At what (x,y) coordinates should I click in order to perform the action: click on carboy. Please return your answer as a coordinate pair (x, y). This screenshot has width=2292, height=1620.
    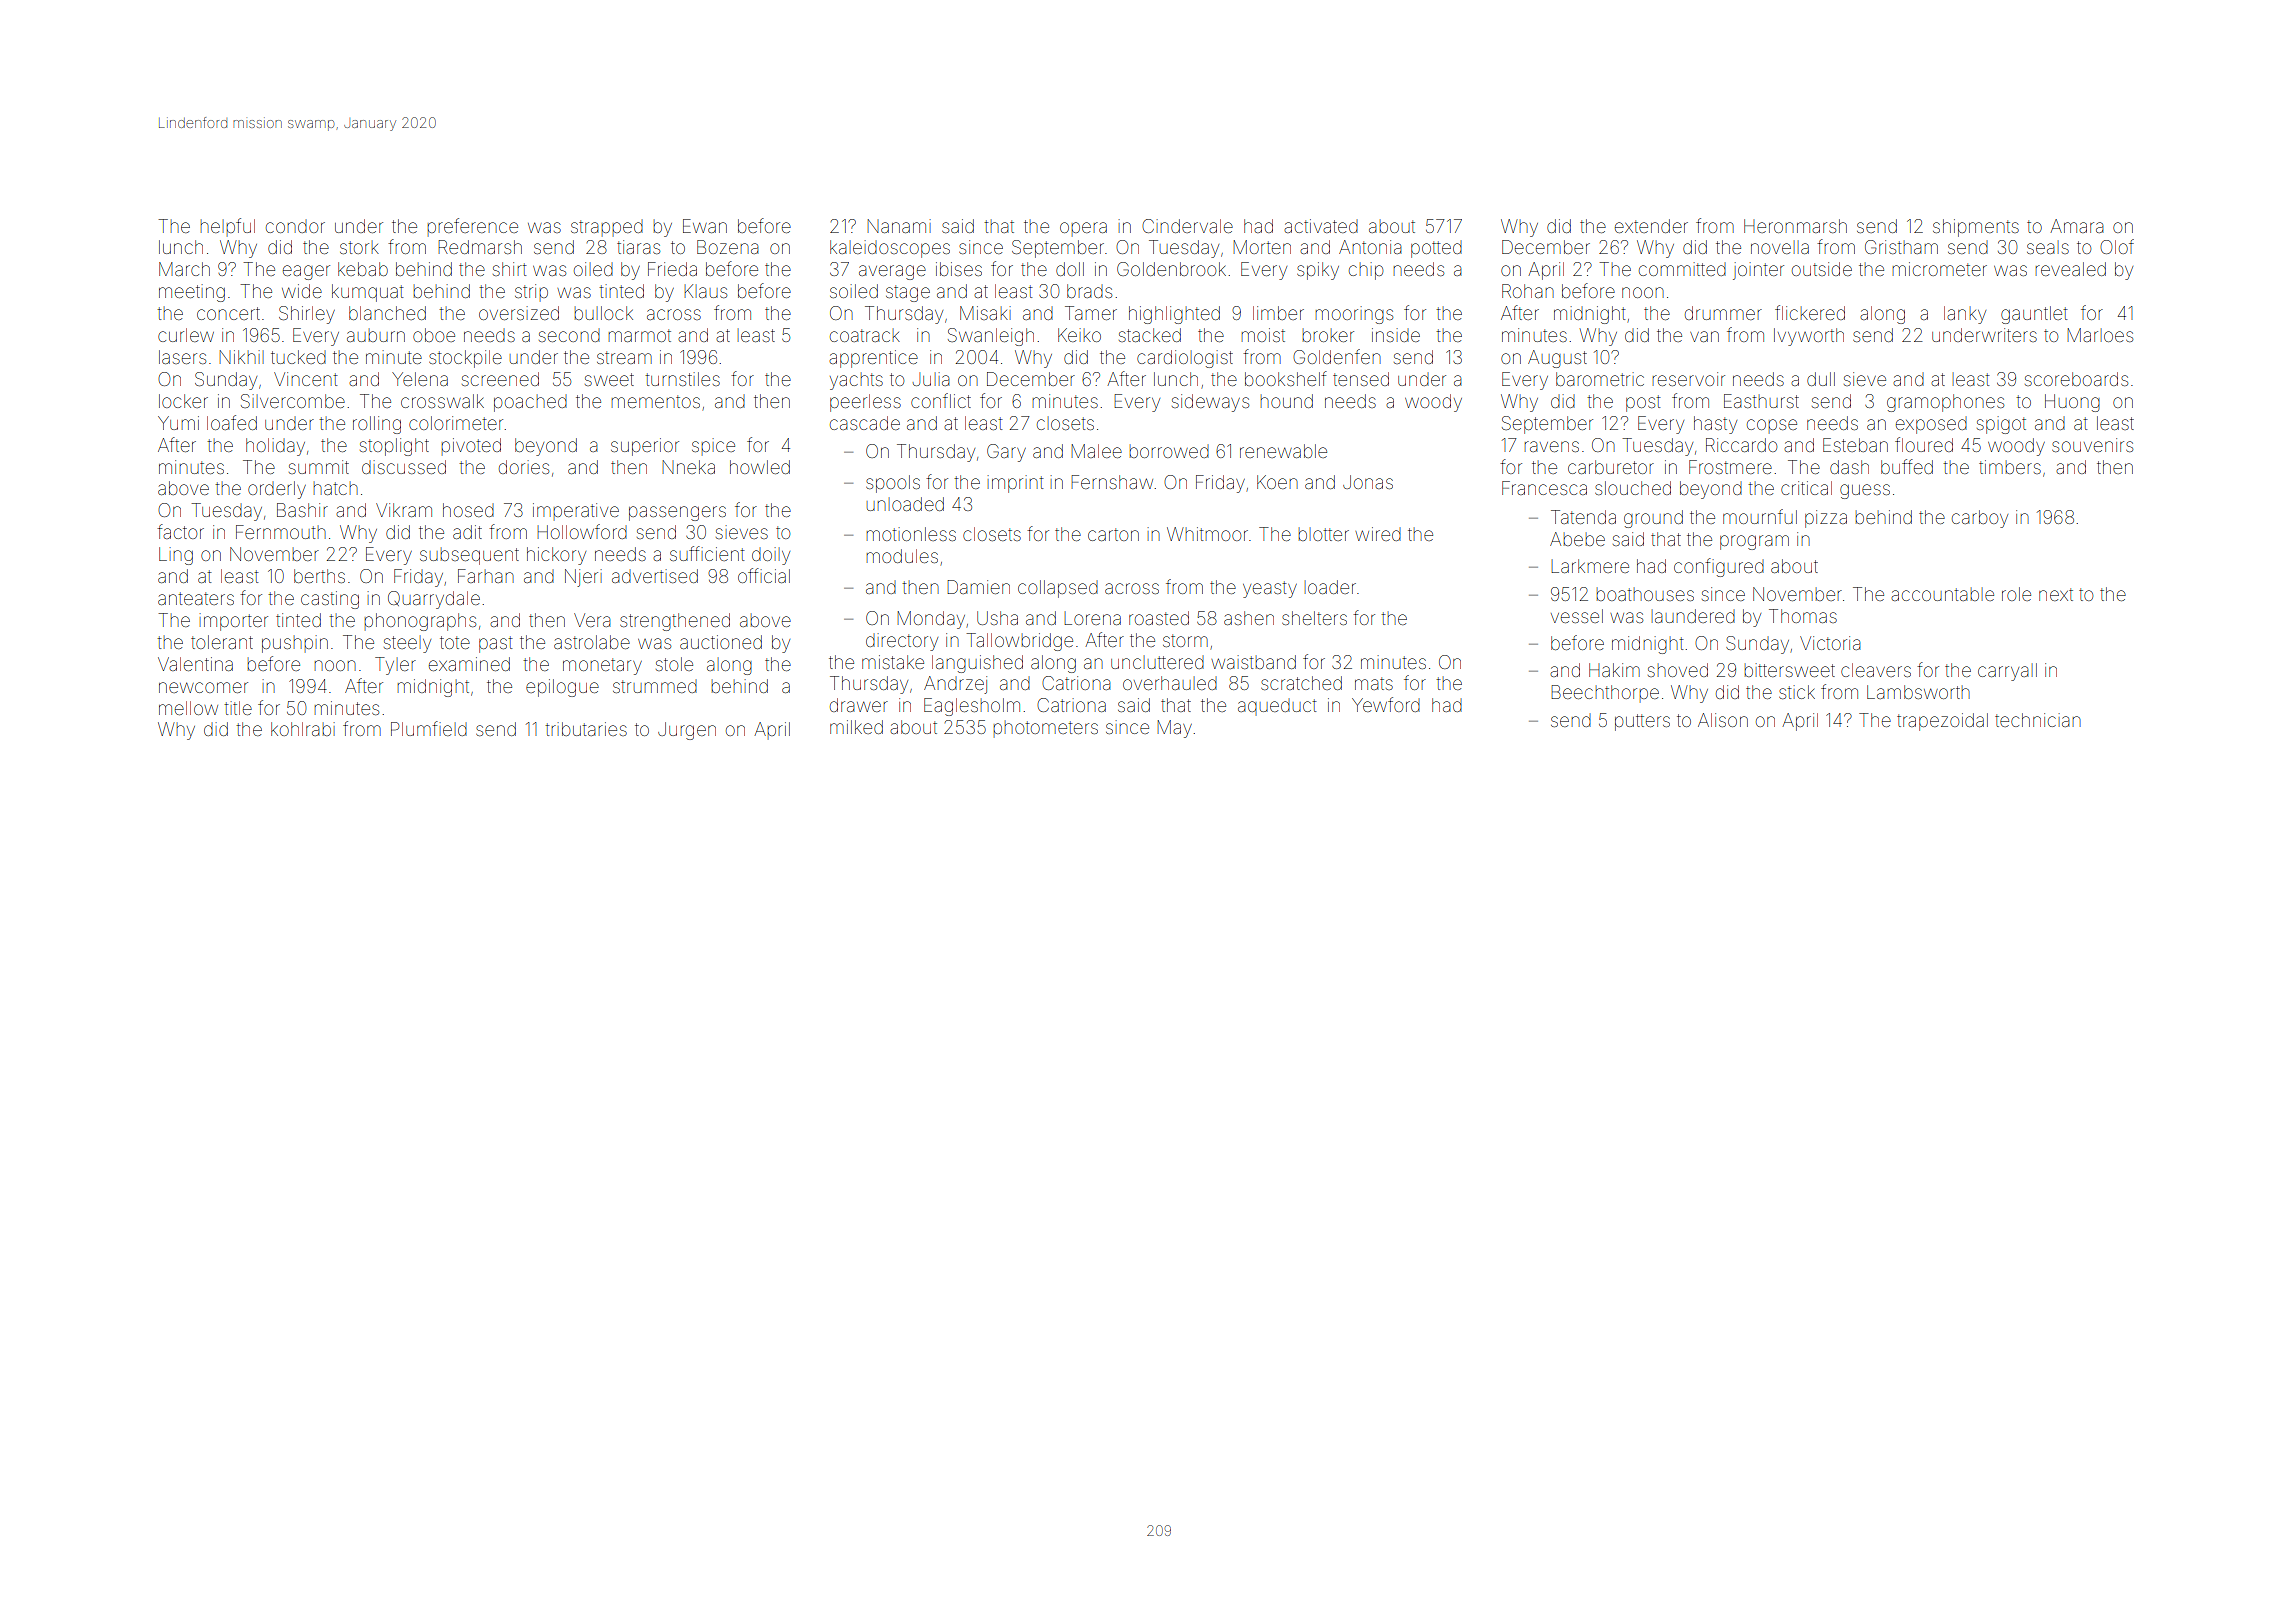
    Looking at the image, I should click on (1980, 519).
